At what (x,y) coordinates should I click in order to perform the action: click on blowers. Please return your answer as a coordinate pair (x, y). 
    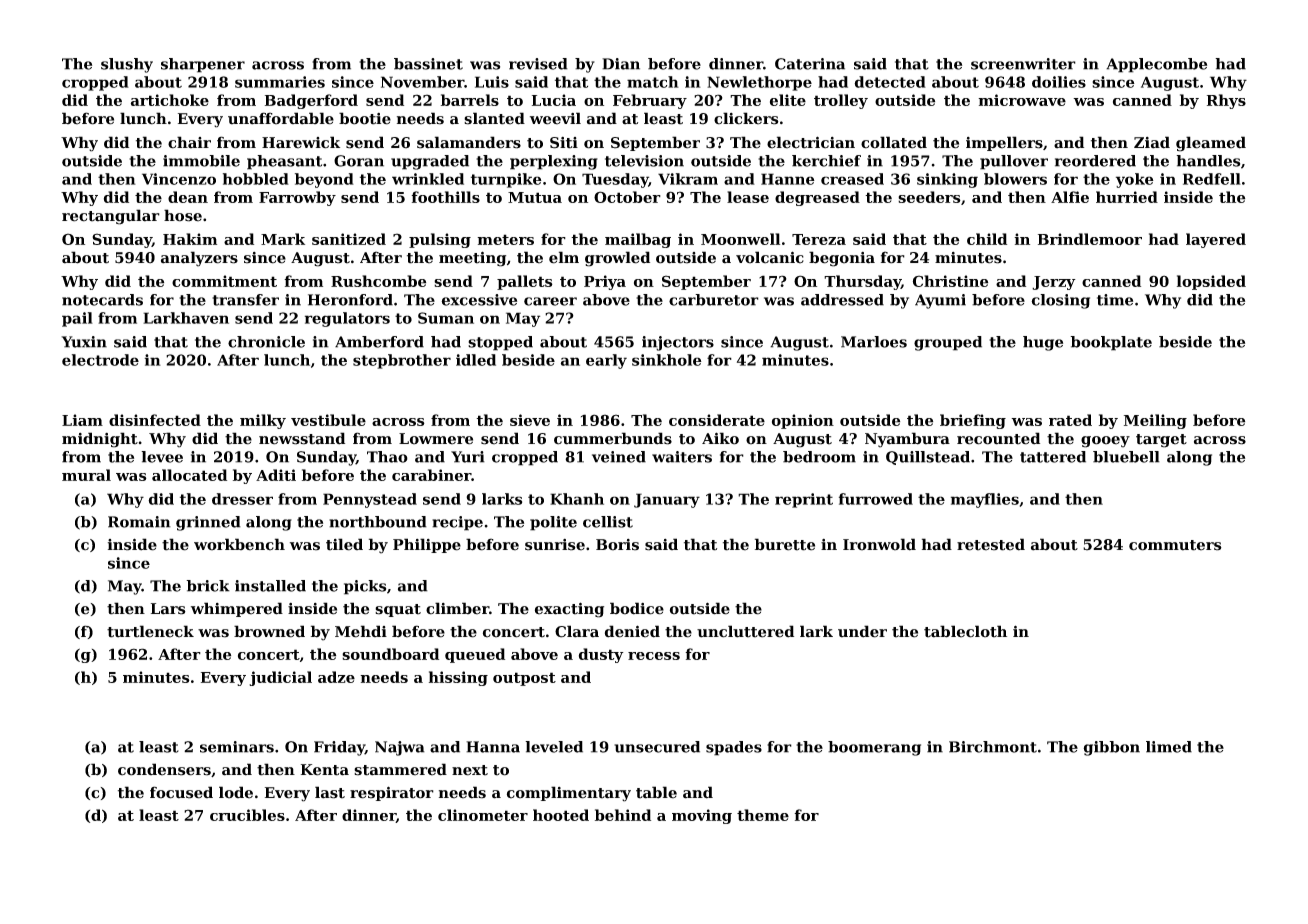
    Looking at the image, I should click on (1015, 179).
